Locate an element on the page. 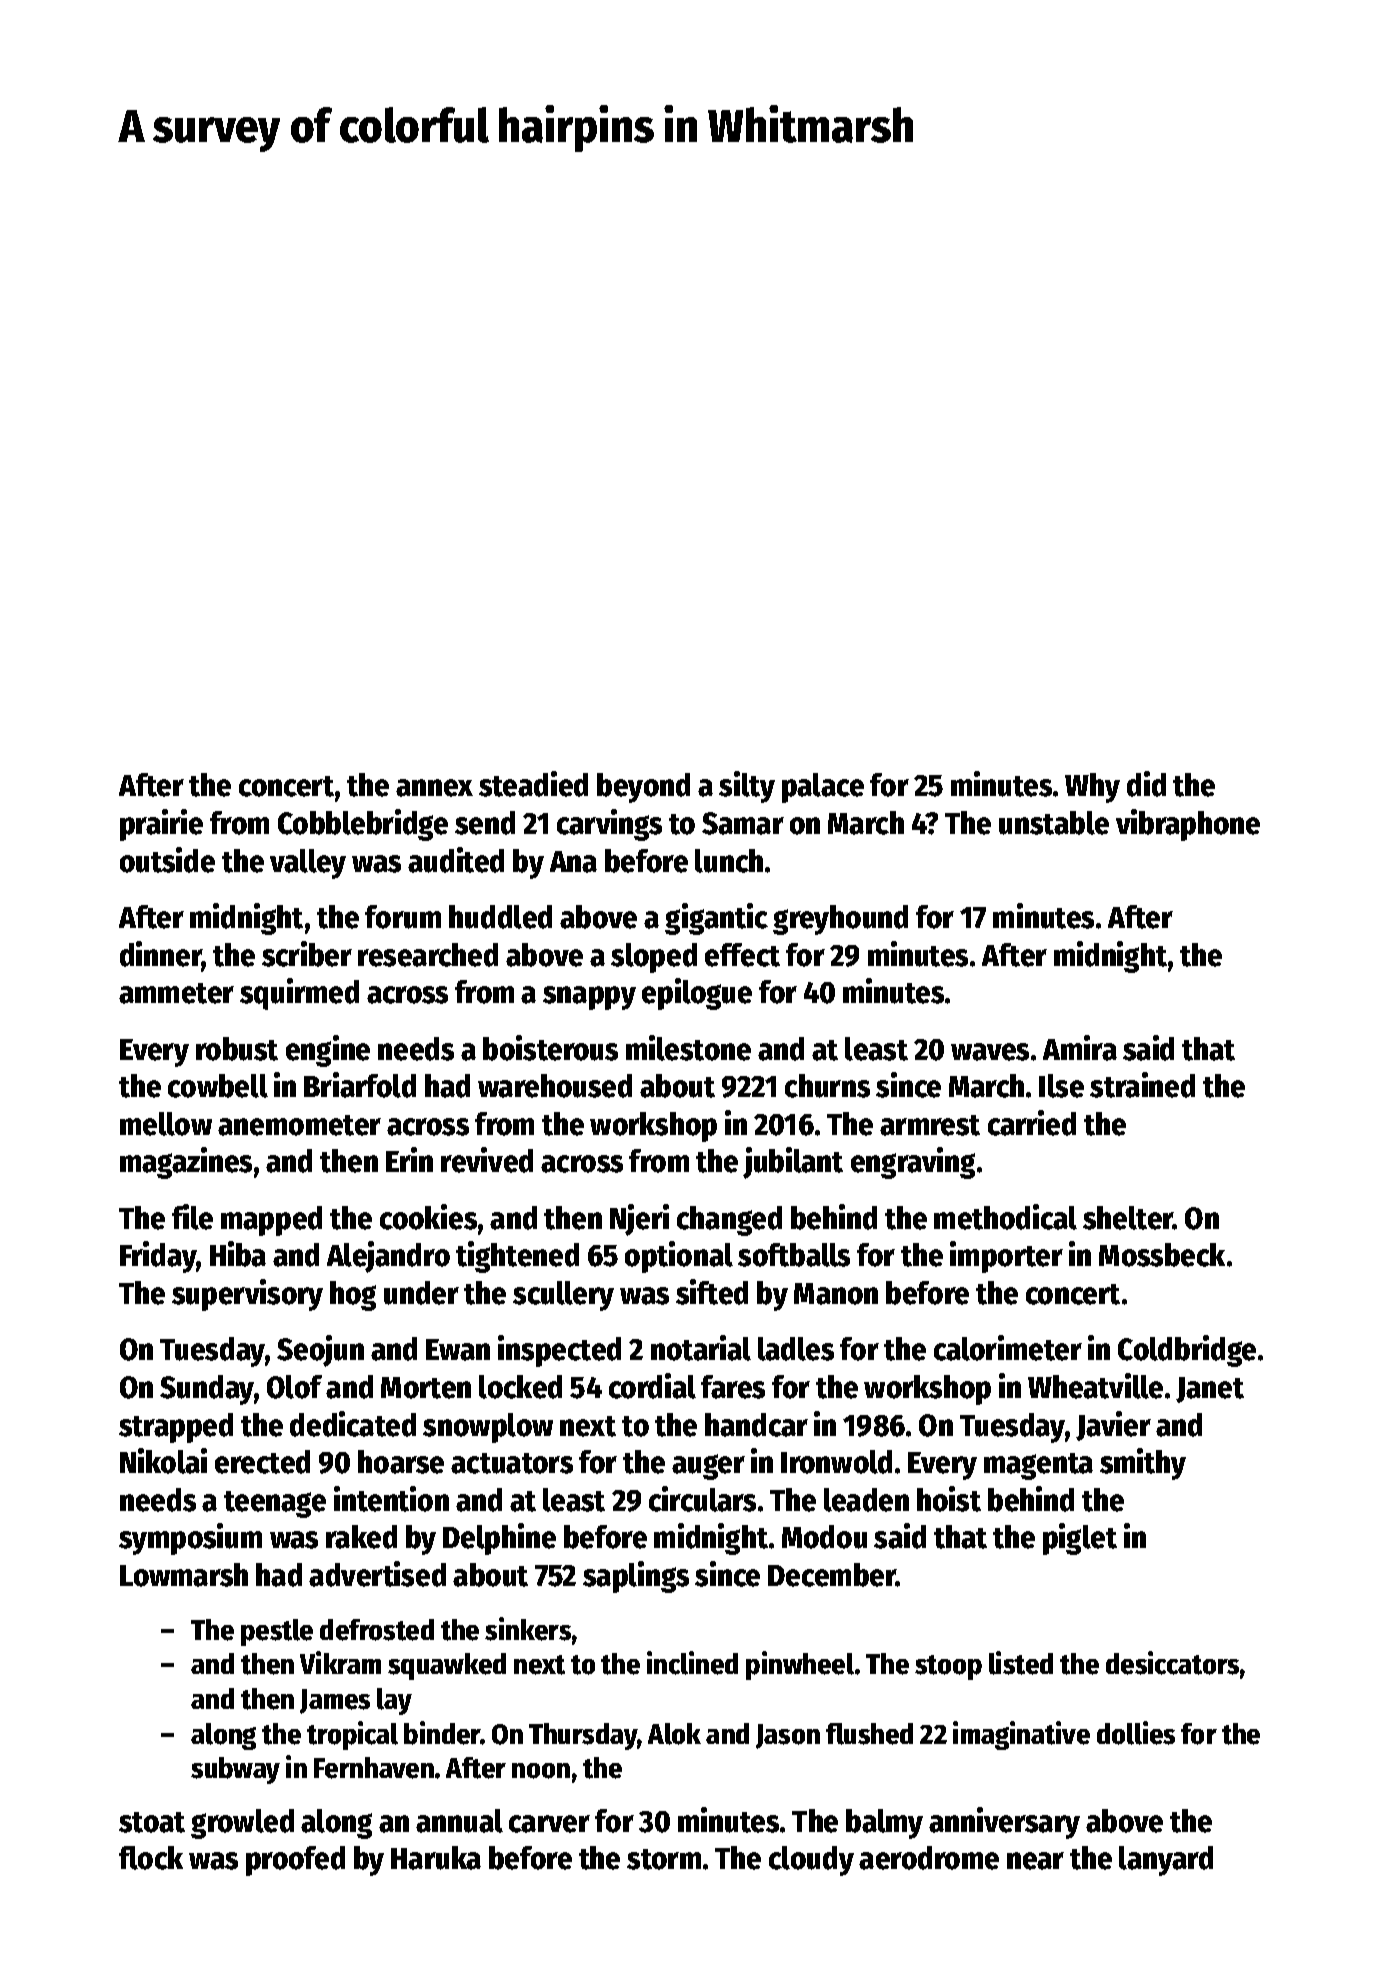  supervisory is located at coordinates (247, 1295).
